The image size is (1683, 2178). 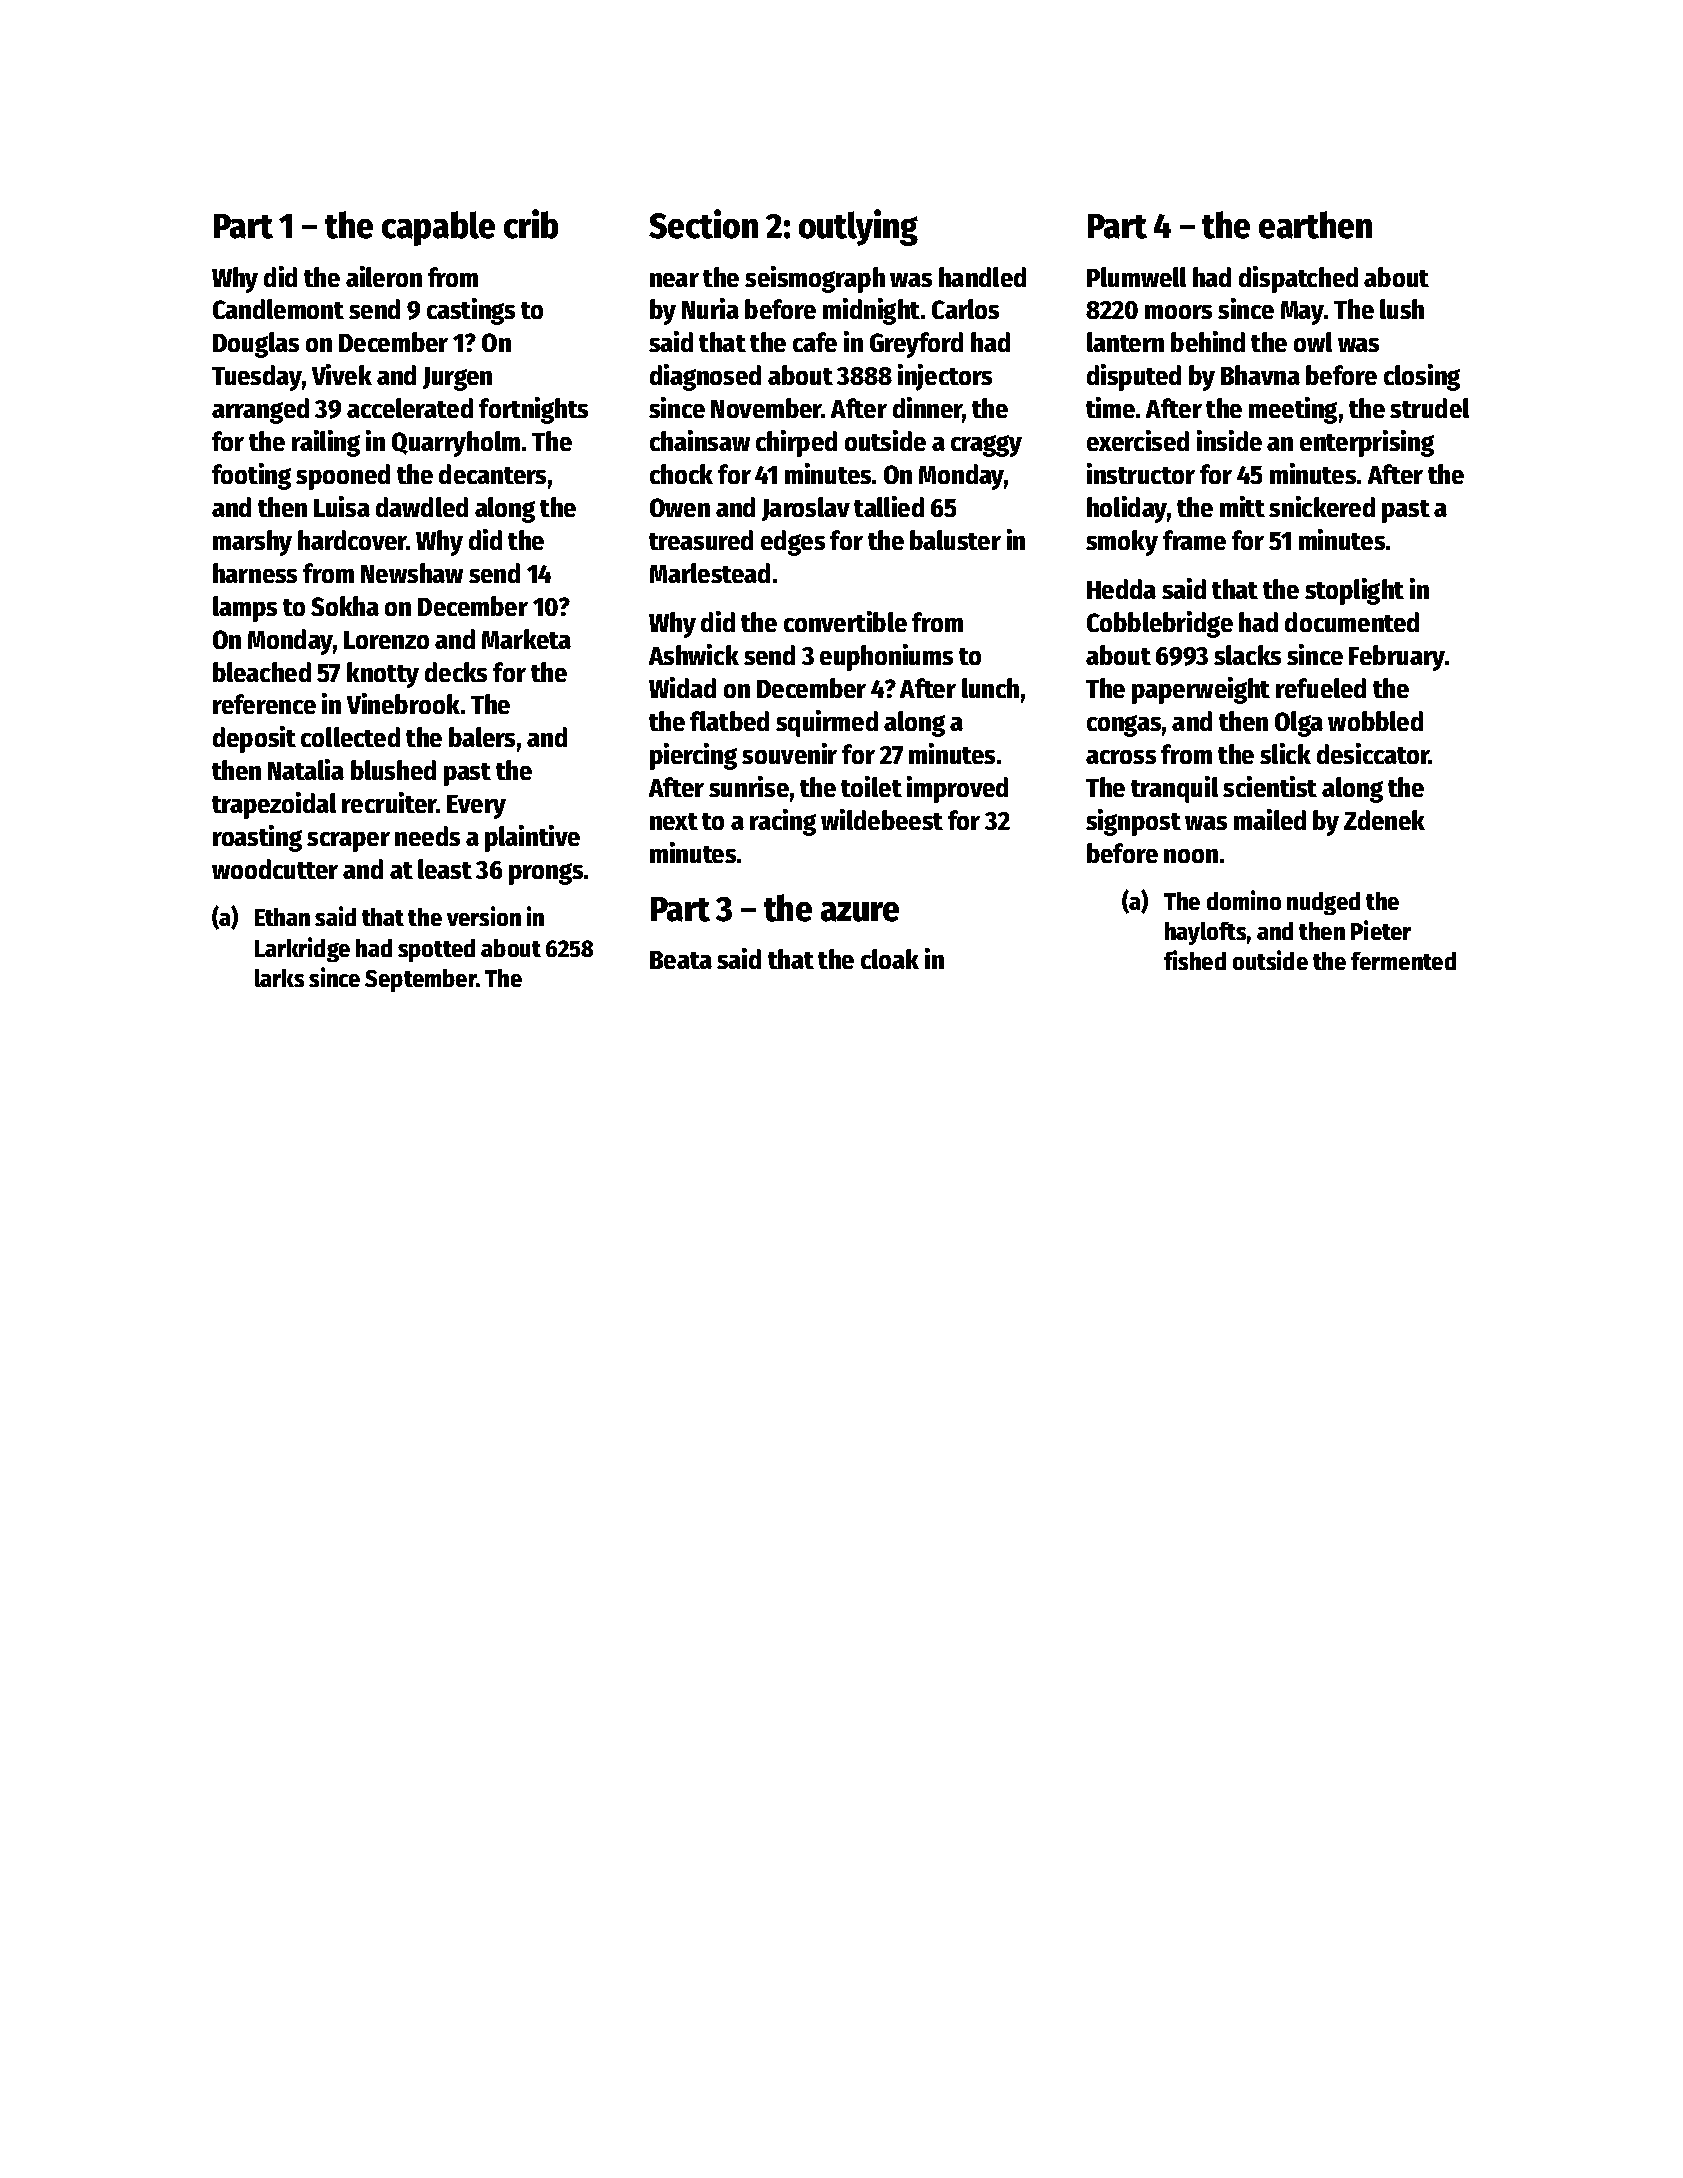 I want to click on refueled, so click(x=1321, y=688).
